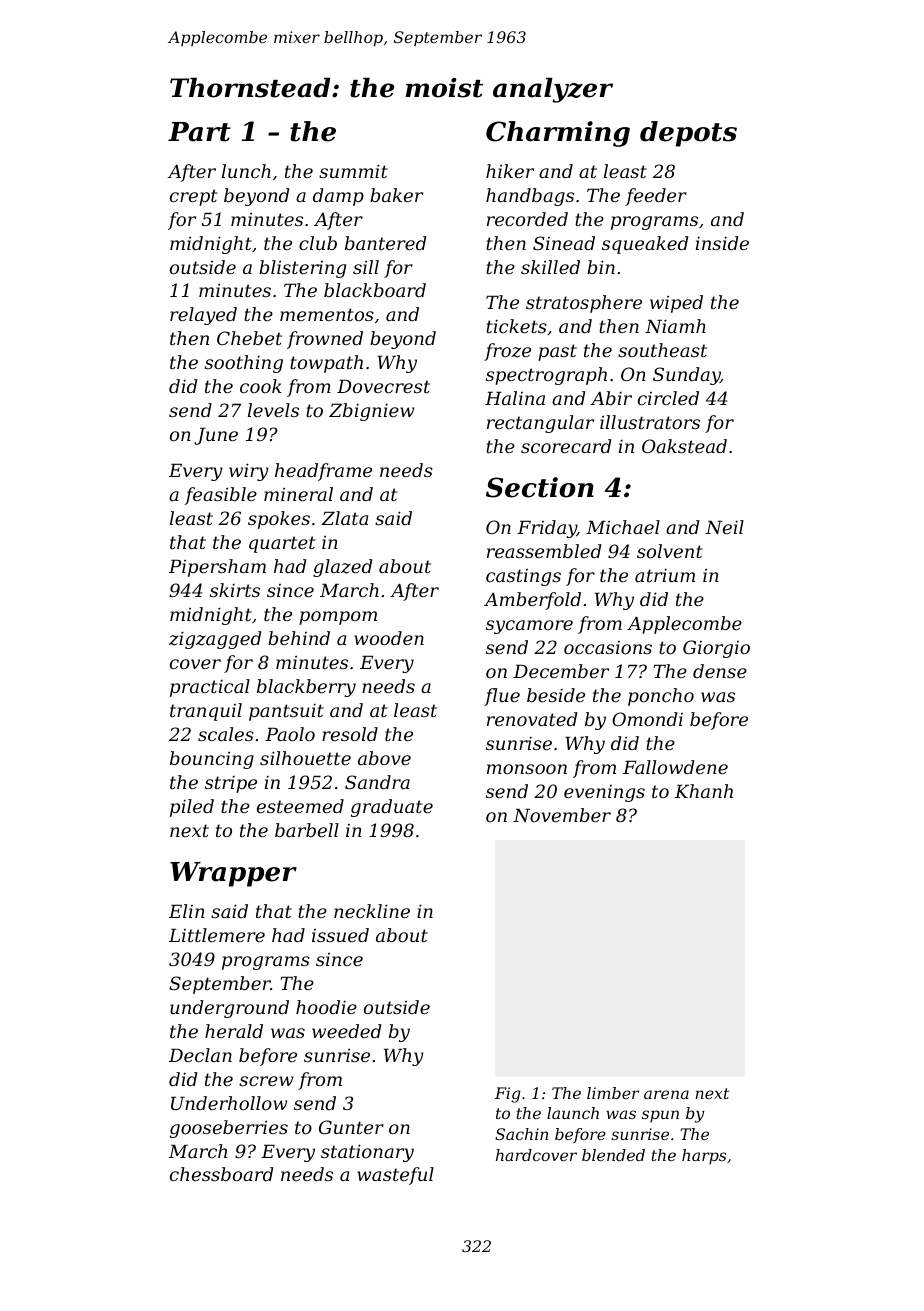 The width and height of the document is (924, 1311). What do you see at coordinates (353, 171) in the document?
I see `summit` at bounding box center [353, 171].
